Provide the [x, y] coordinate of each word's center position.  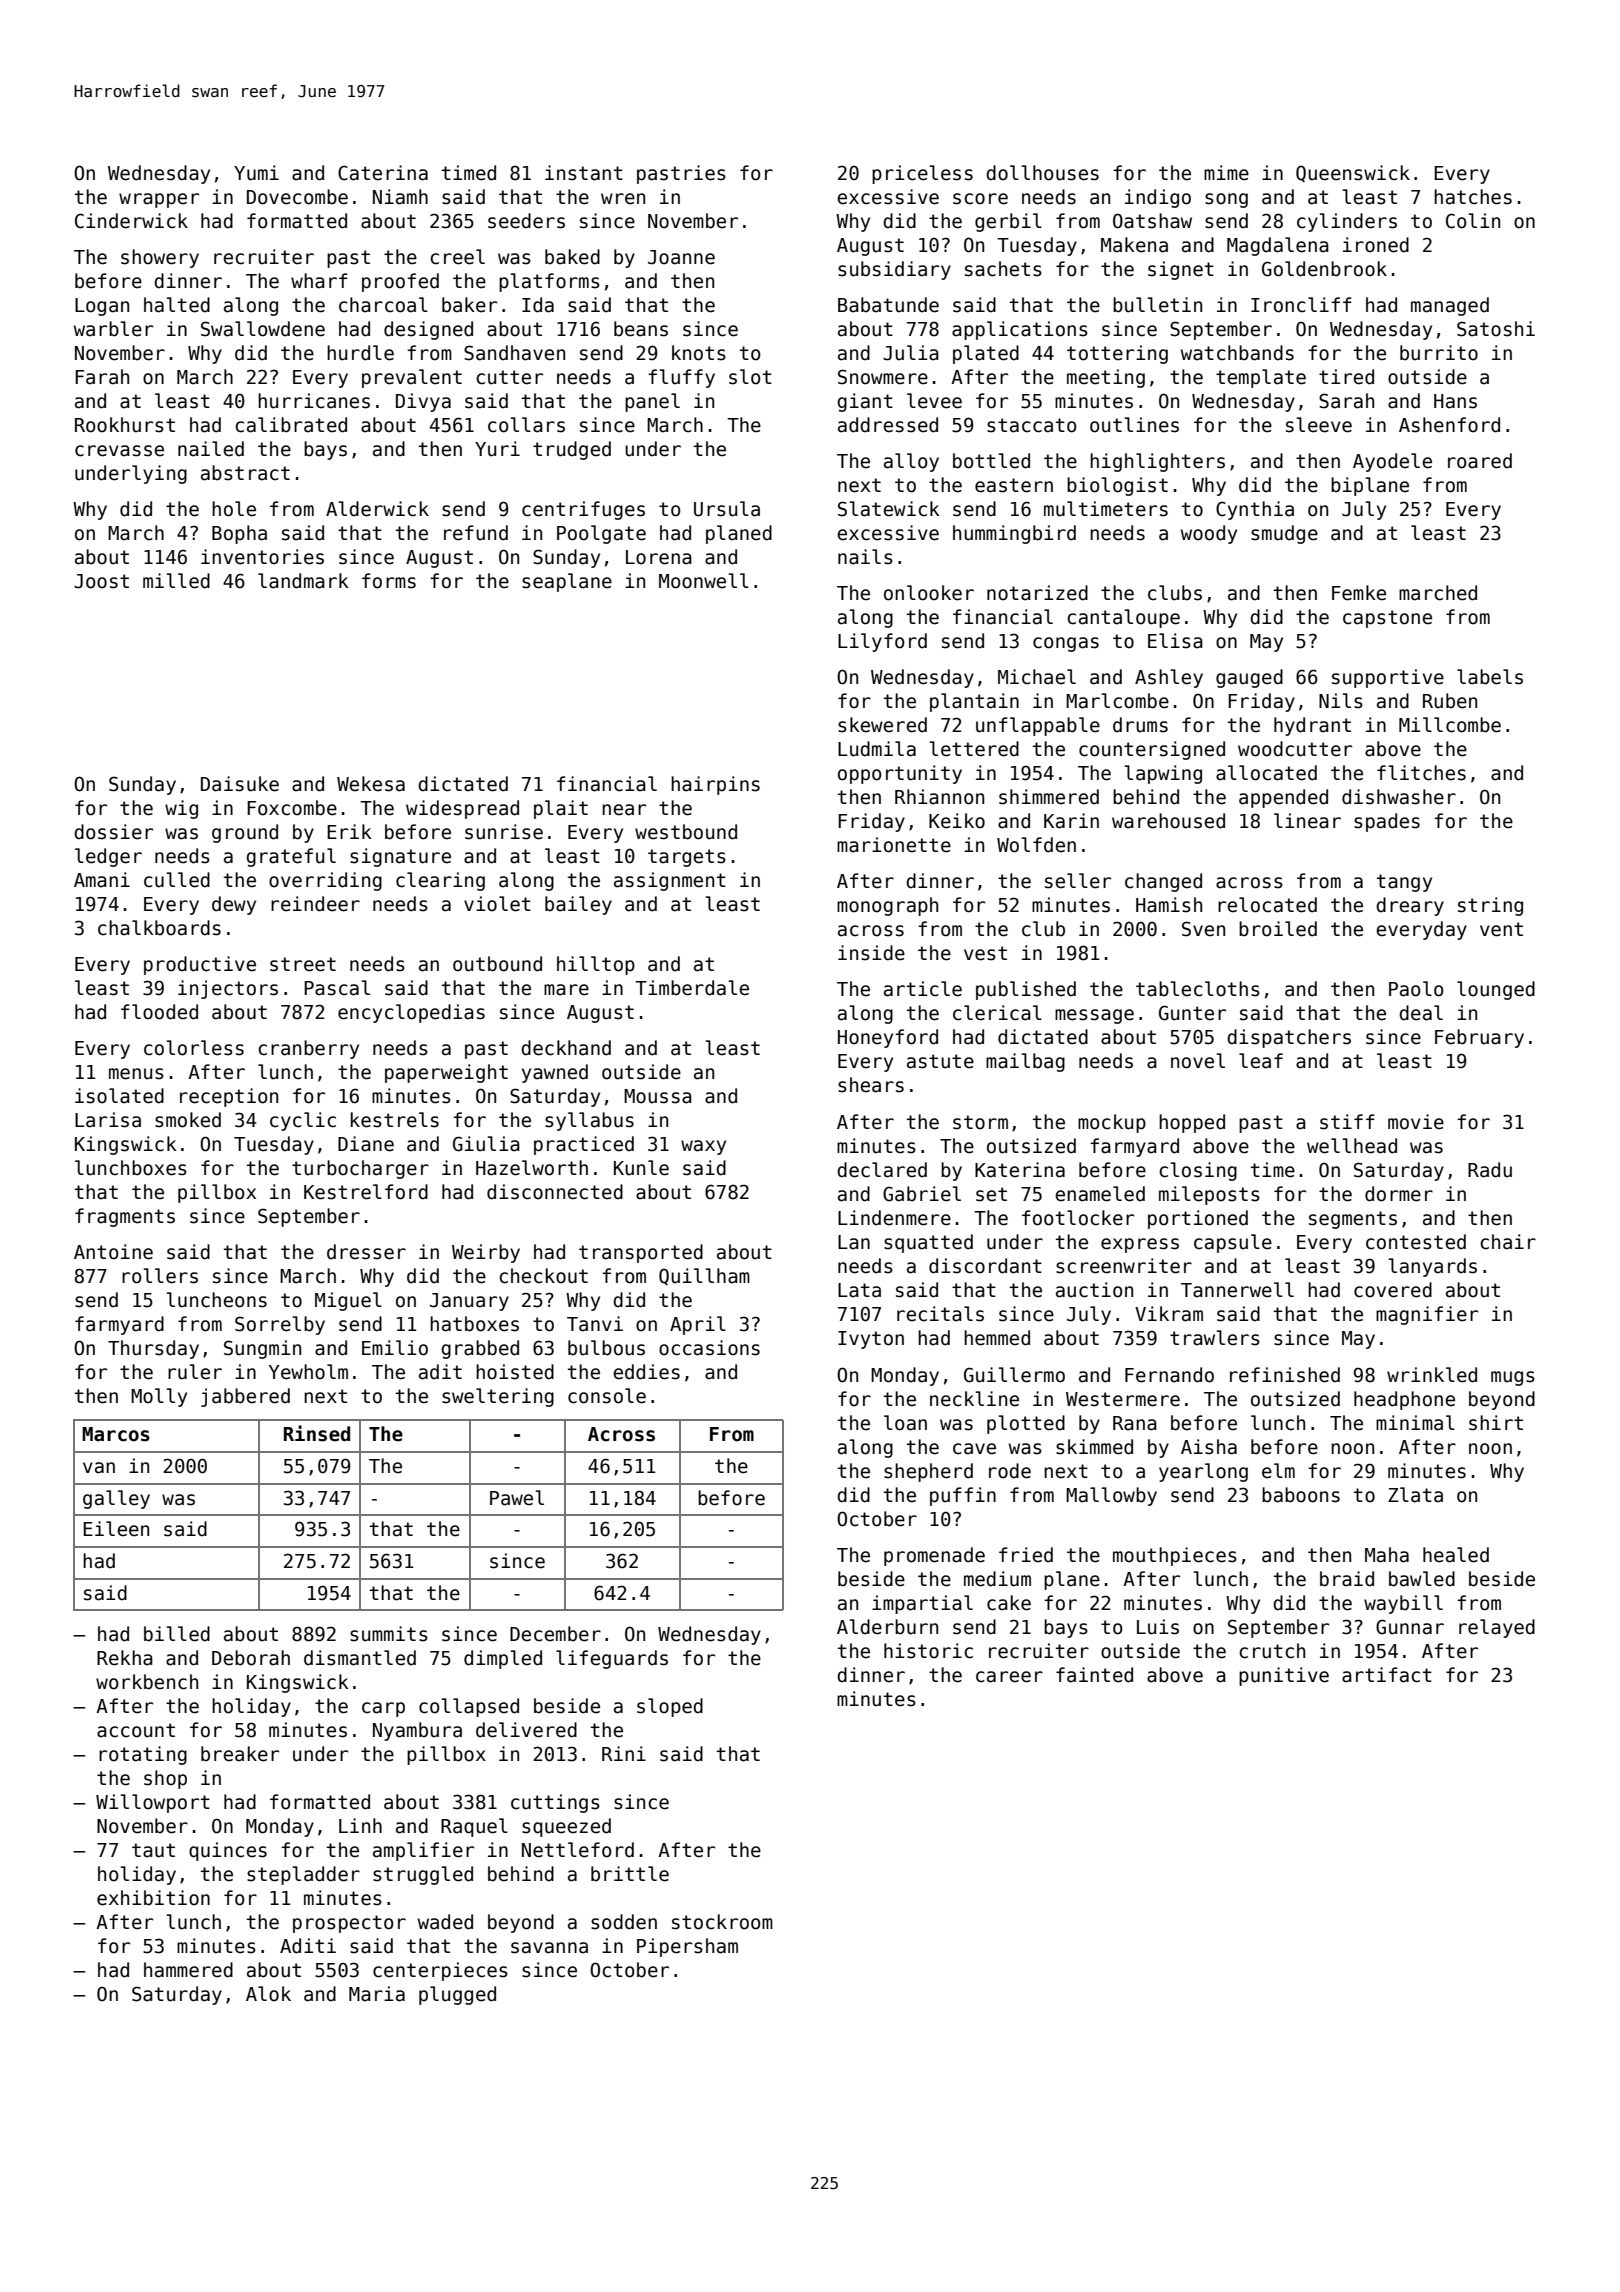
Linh [360, 1825]
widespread [462, 809]
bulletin [1157, 305]
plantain [974, 702]
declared [882, 1170]
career [1009, 1677]
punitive [1284, 1676]
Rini [624, 1753]
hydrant [1312, 726]
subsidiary [894, 270]
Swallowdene [263, 329]
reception [229, 1097]
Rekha [125, 1658]
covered [1393, 1290]
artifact [1387, 1675]
